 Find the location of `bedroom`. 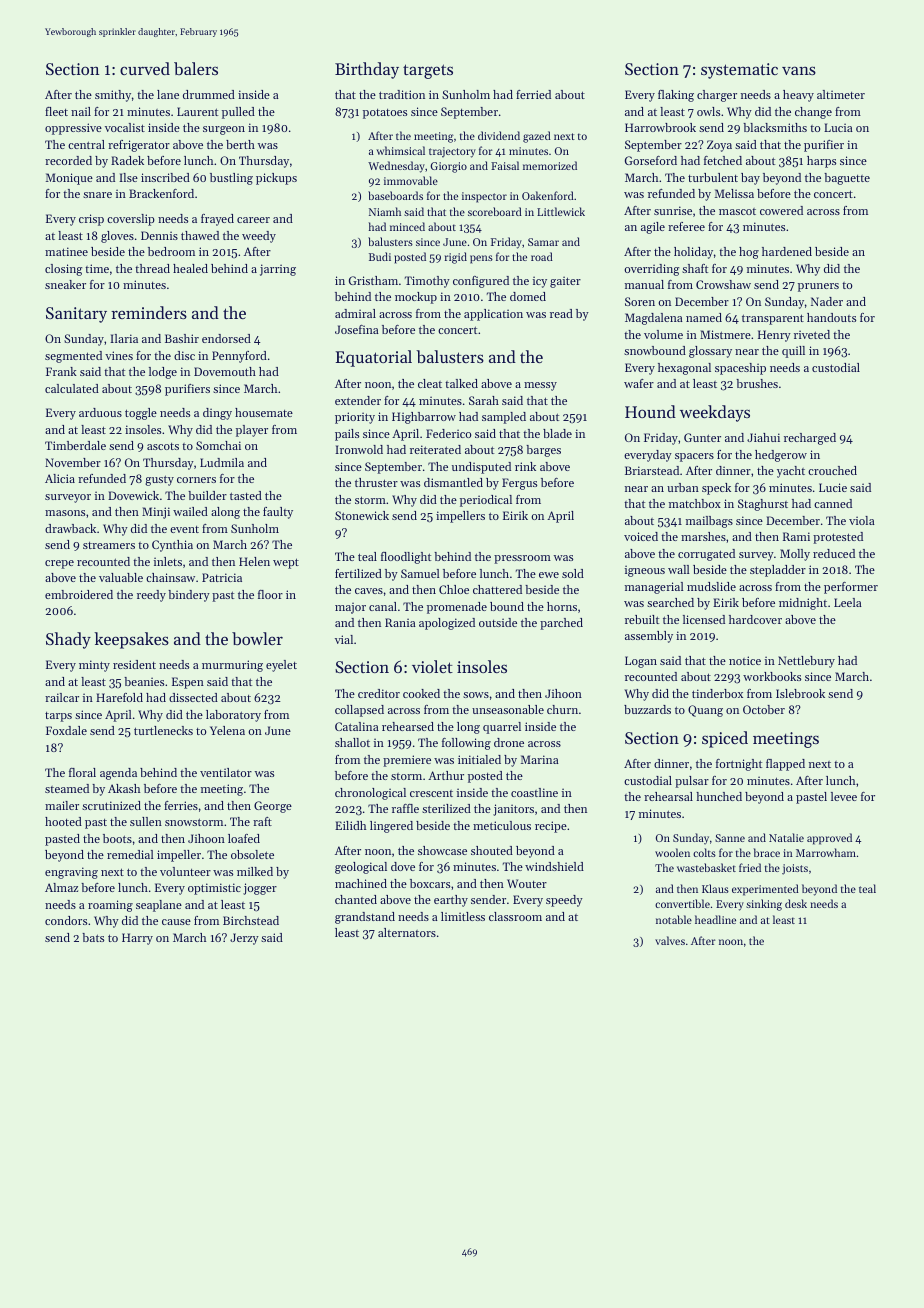

bedroom is located at coordinates (171, 251).
